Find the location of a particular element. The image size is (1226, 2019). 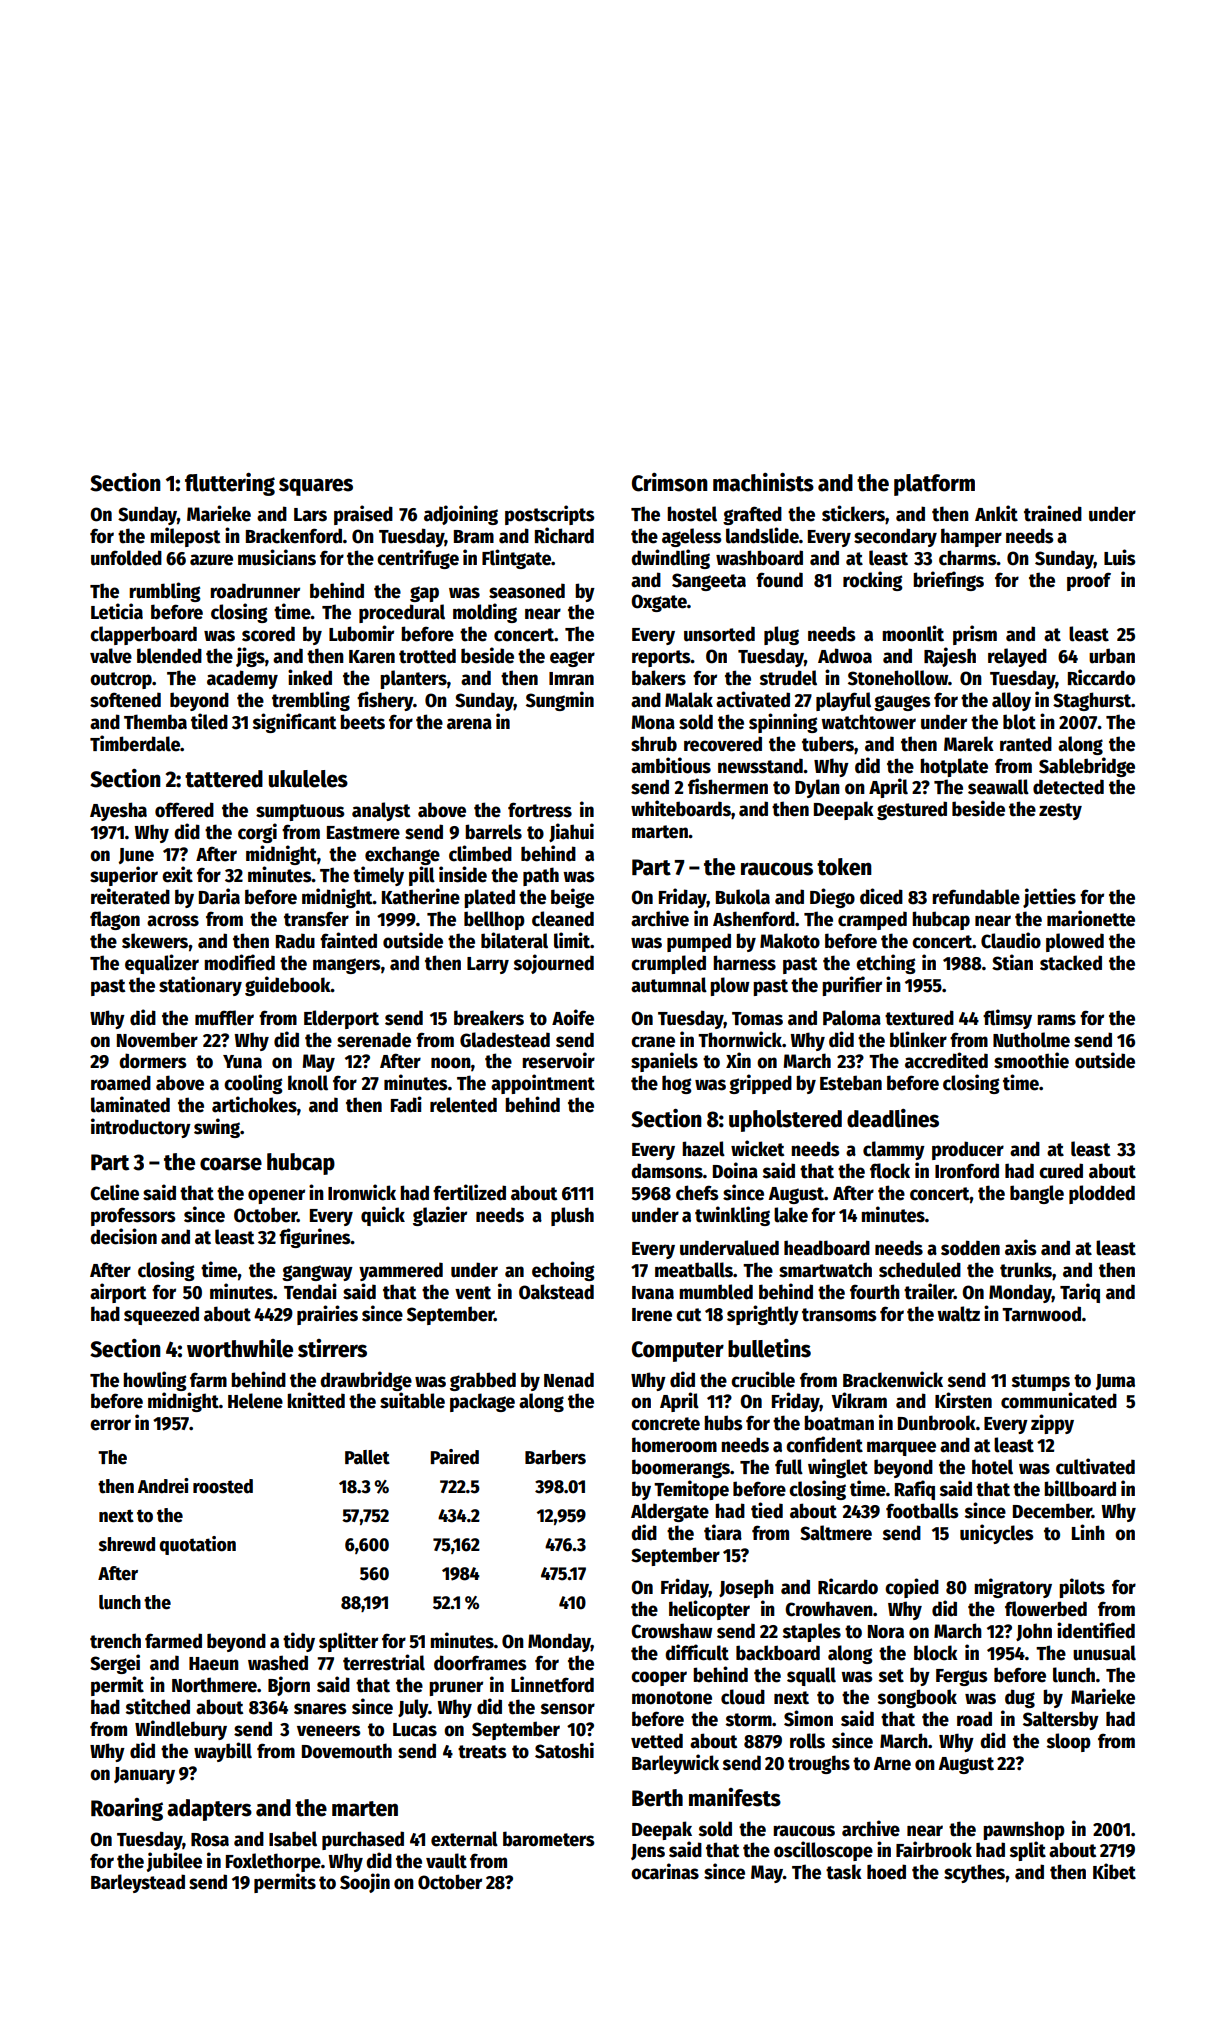

centrifuge is located at coordinates (418, 559).
